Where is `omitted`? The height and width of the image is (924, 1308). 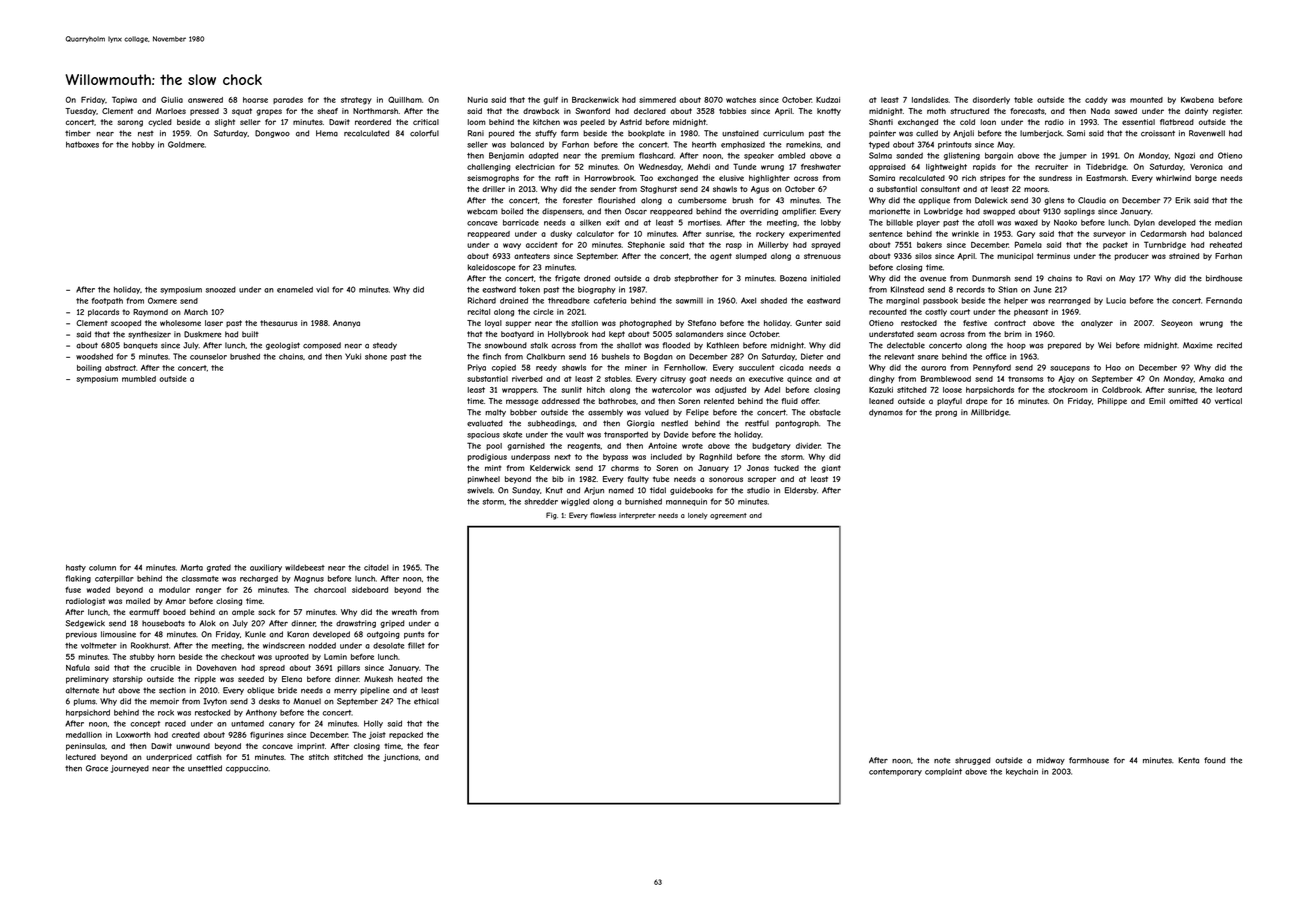 omitted is located at coordinates (1183, 401).
